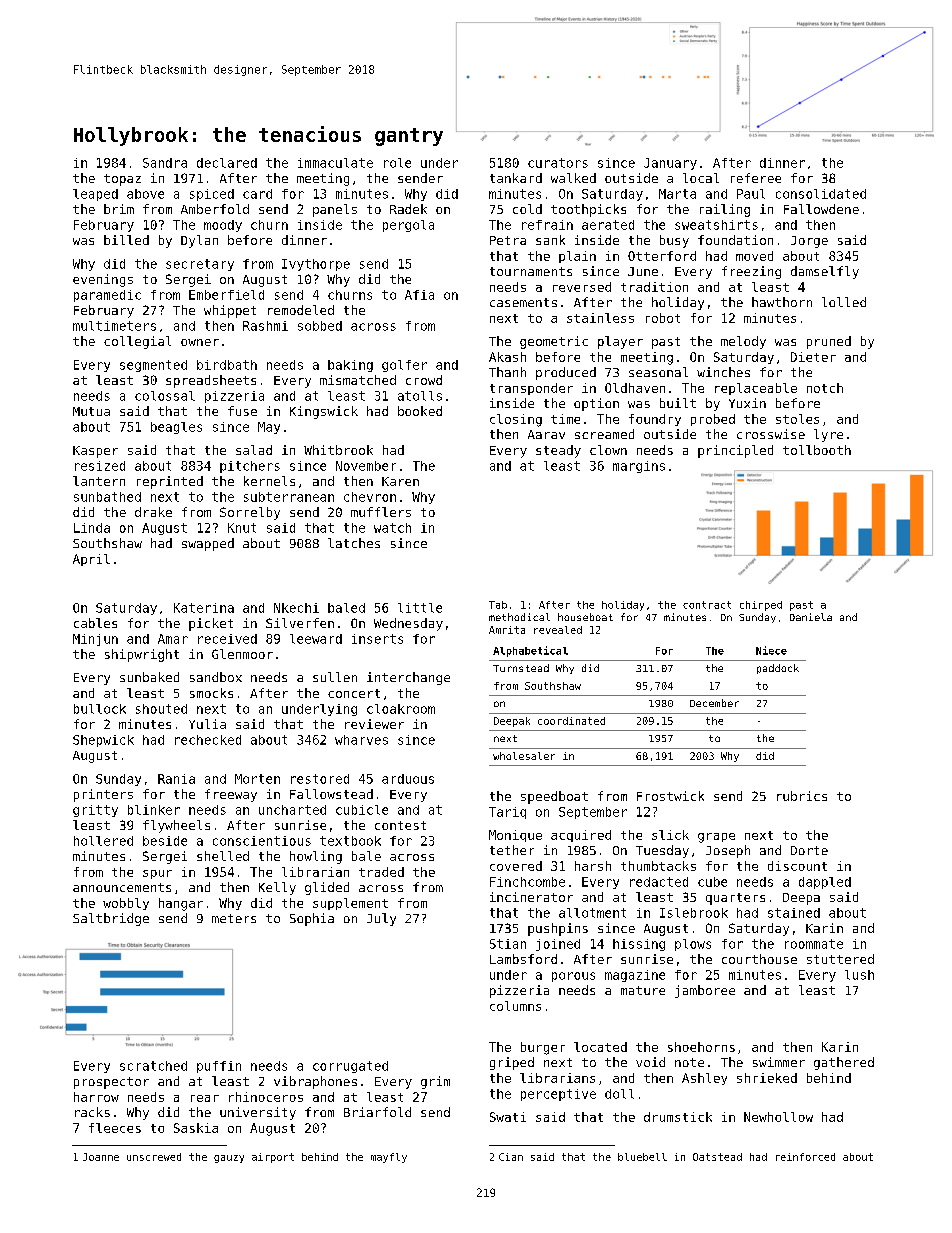 The height and width of the page is (1233, 952). I want to click on golfer, so click(404, 366).
